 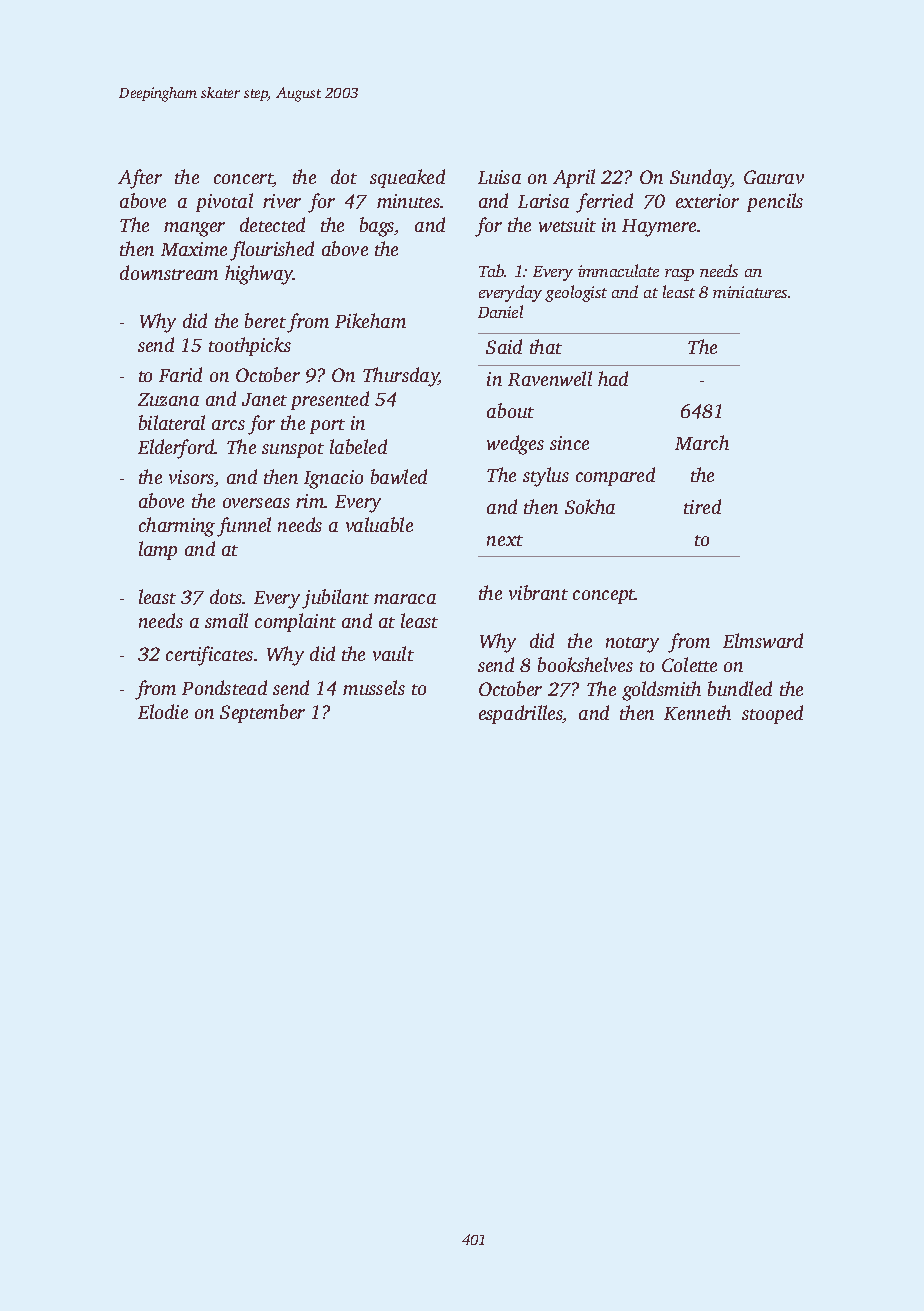 What do you see at coordinates (499, 177) in the screenshot?
I see `Luisa` at bounding box center [499, 177].
